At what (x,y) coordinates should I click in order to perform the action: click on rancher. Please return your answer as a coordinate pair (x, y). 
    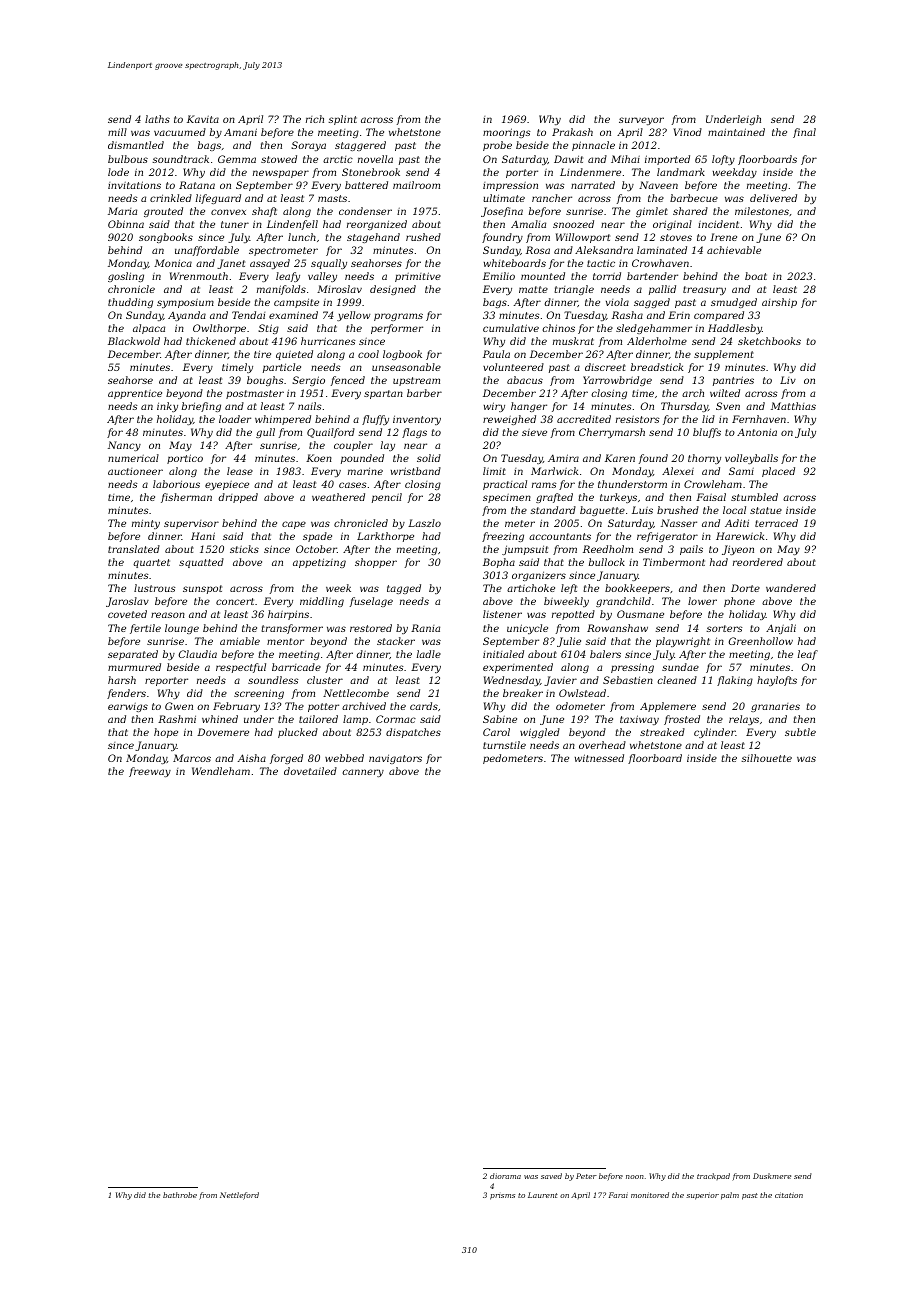
    Looking at the image, I should click on (552, 198).
